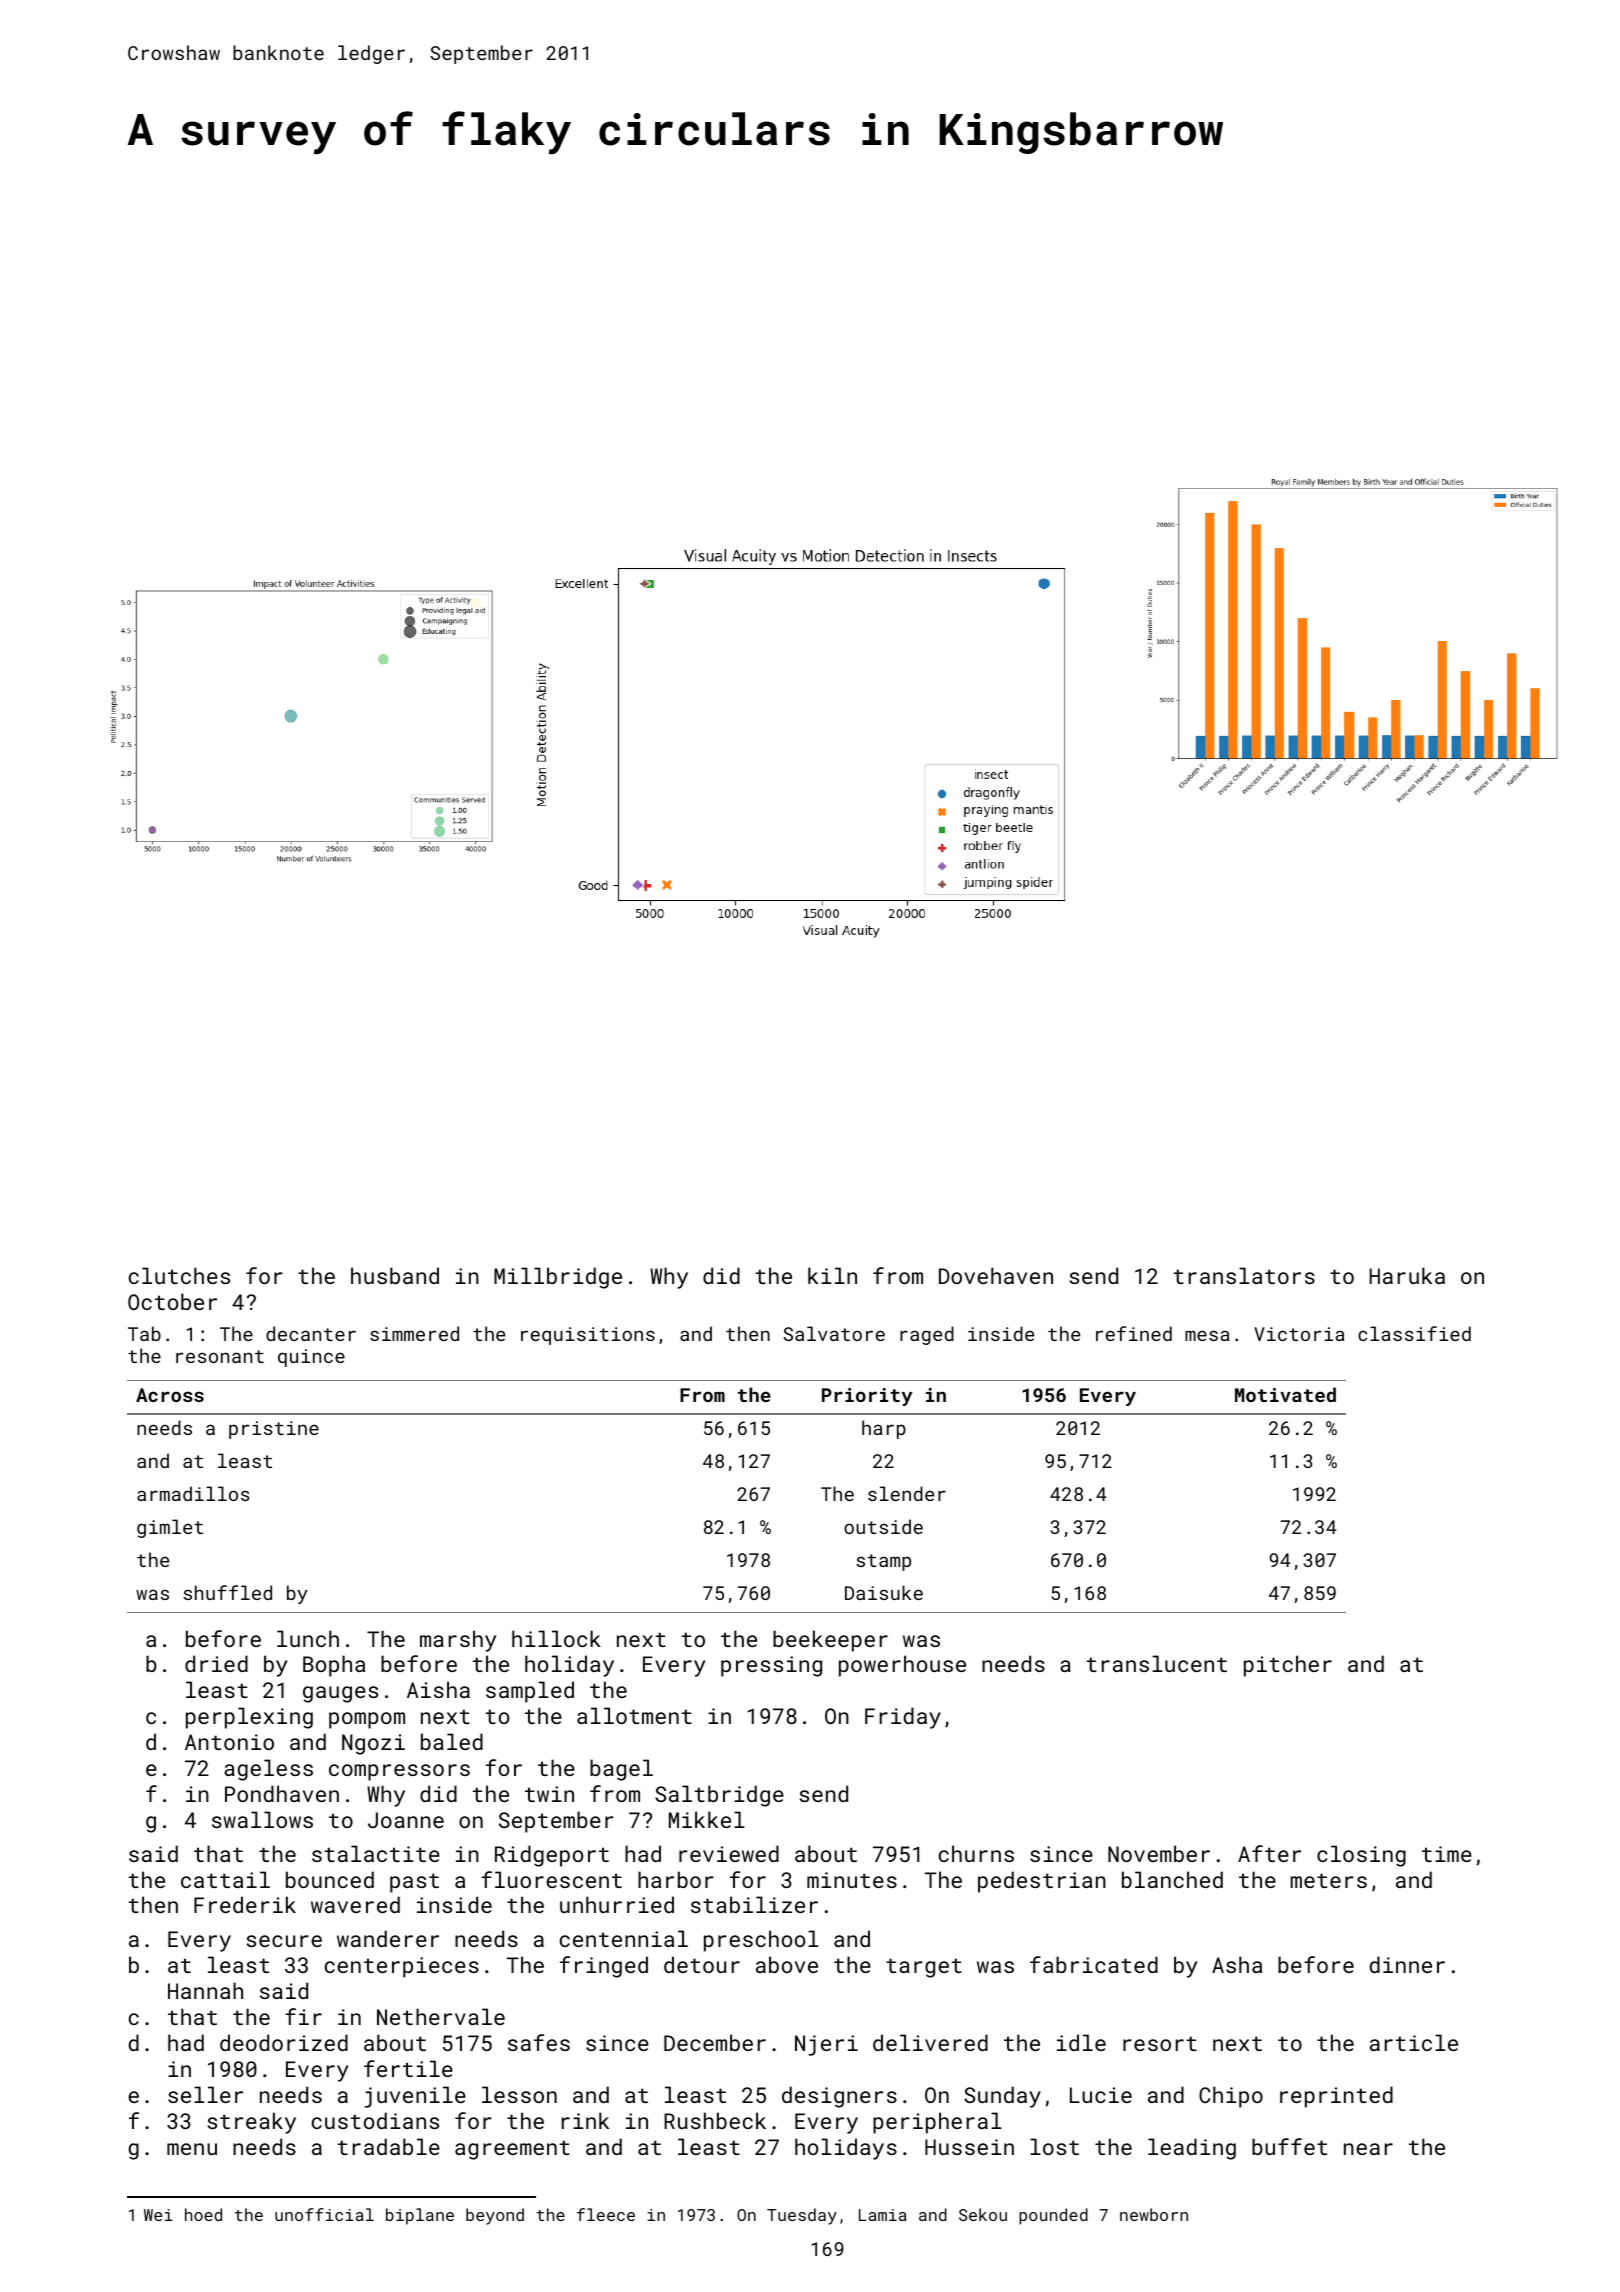 Image resolution: width=1620 pixels, height=2292 pixels. What do you see at coordinates (907, 1493) in the screenshot?
I see `slender` at bounding box center [907, 1493].
